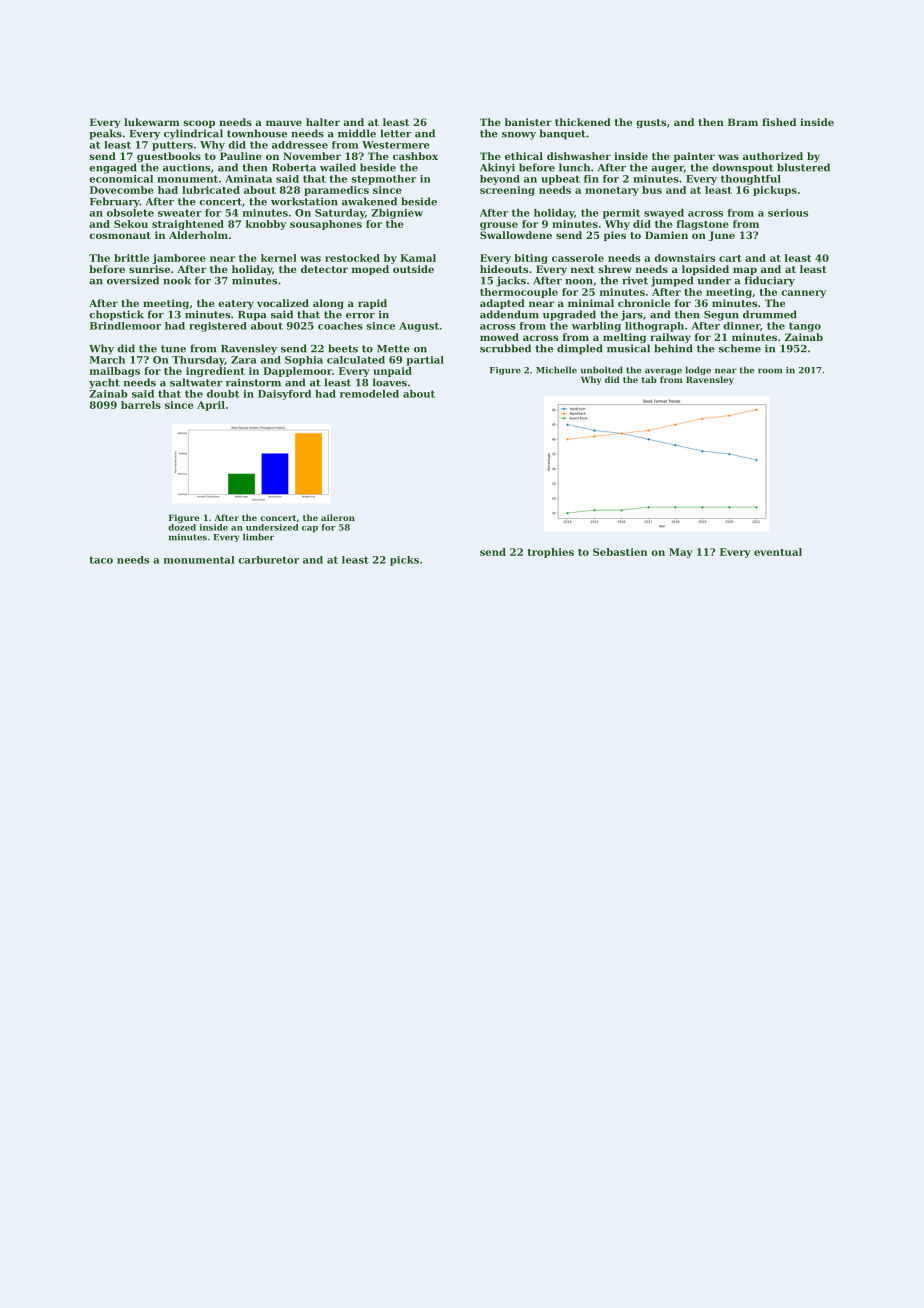 This screenshot has width=924, height=1308. I want to click on limber, so click(258, 537).
